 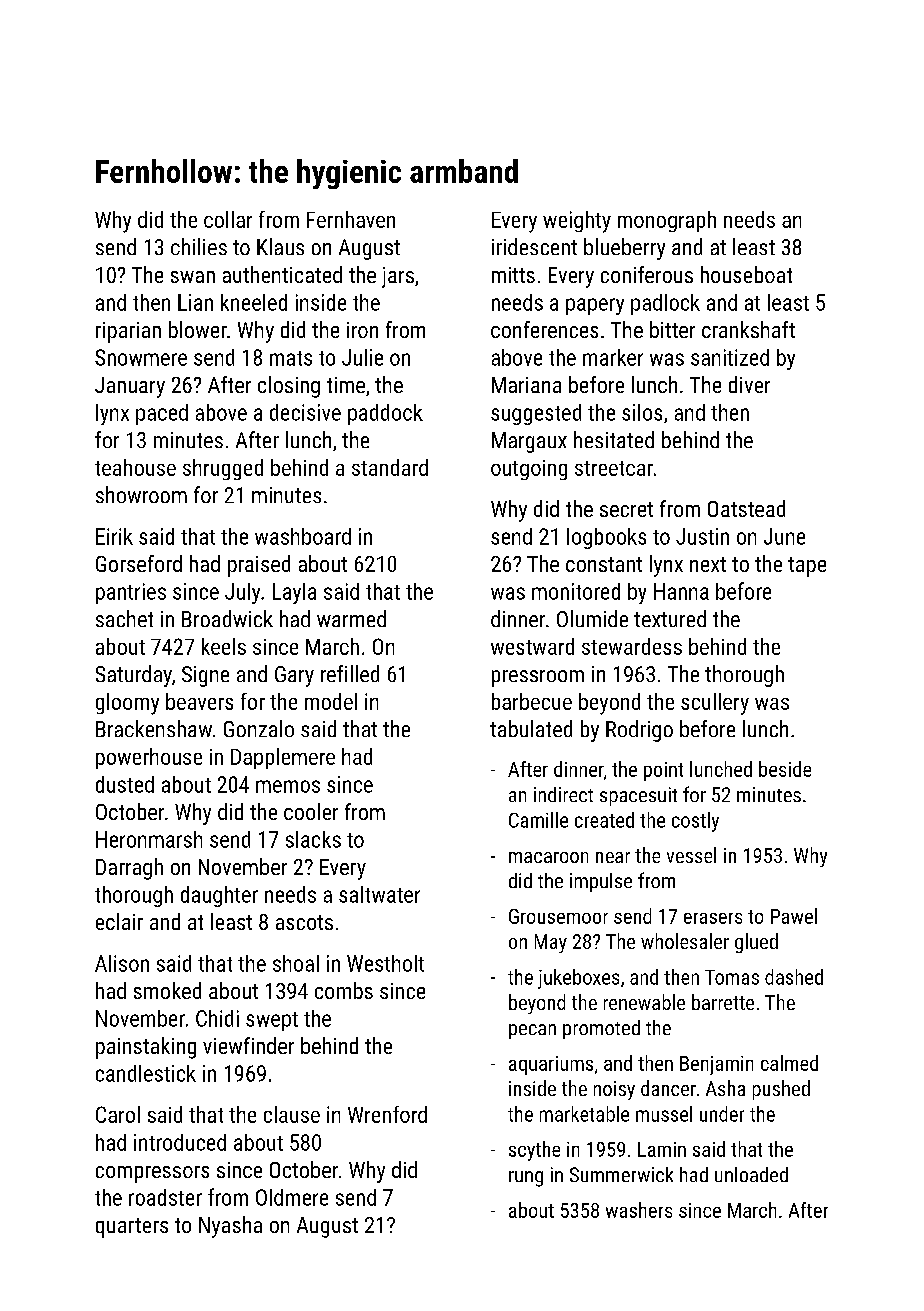 What do you see at coordinates (667, 221) in the screenshot?
I see `monograph` at bounding box center [667, 221].
